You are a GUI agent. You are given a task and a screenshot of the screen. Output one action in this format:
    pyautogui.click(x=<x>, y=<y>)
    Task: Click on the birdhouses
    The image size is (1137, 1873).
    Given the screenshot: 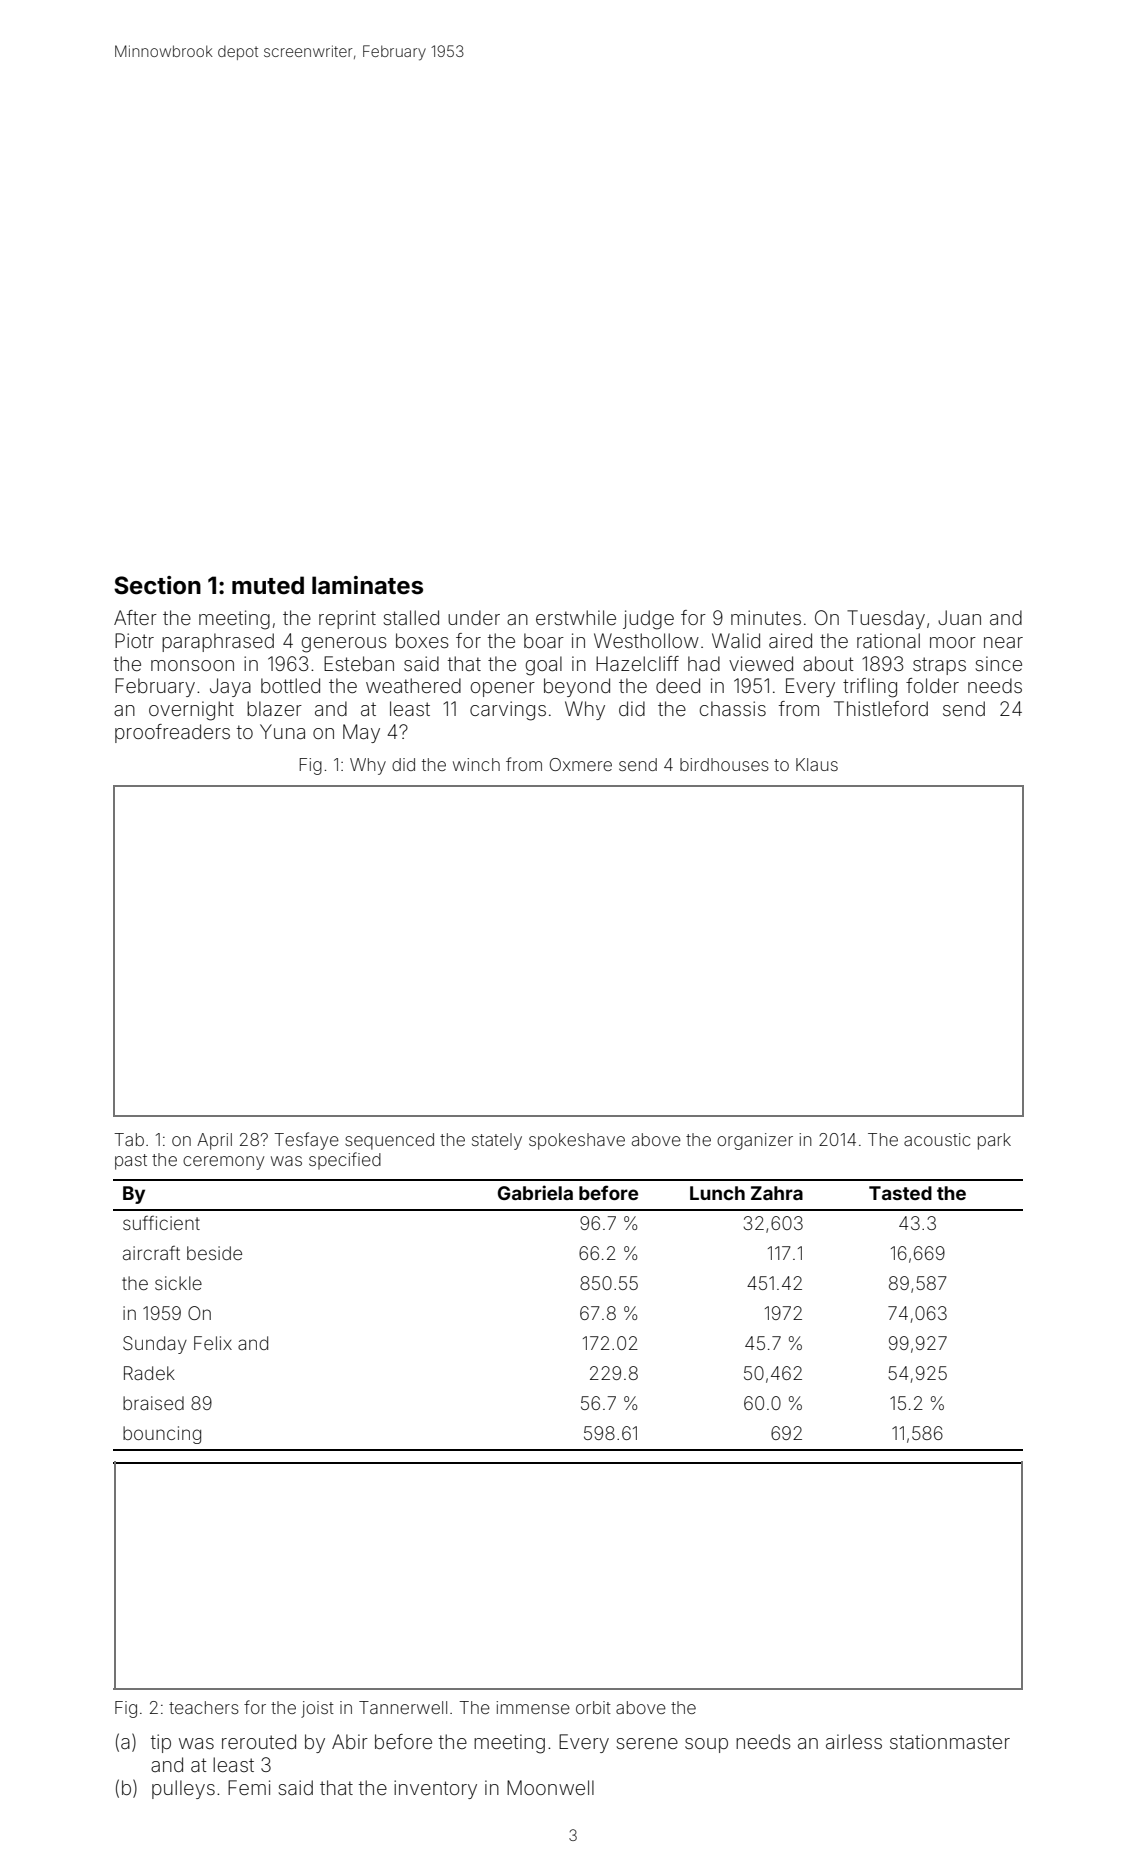 What is the action you would take?
    pyautogui.click(x=724, y=764)
